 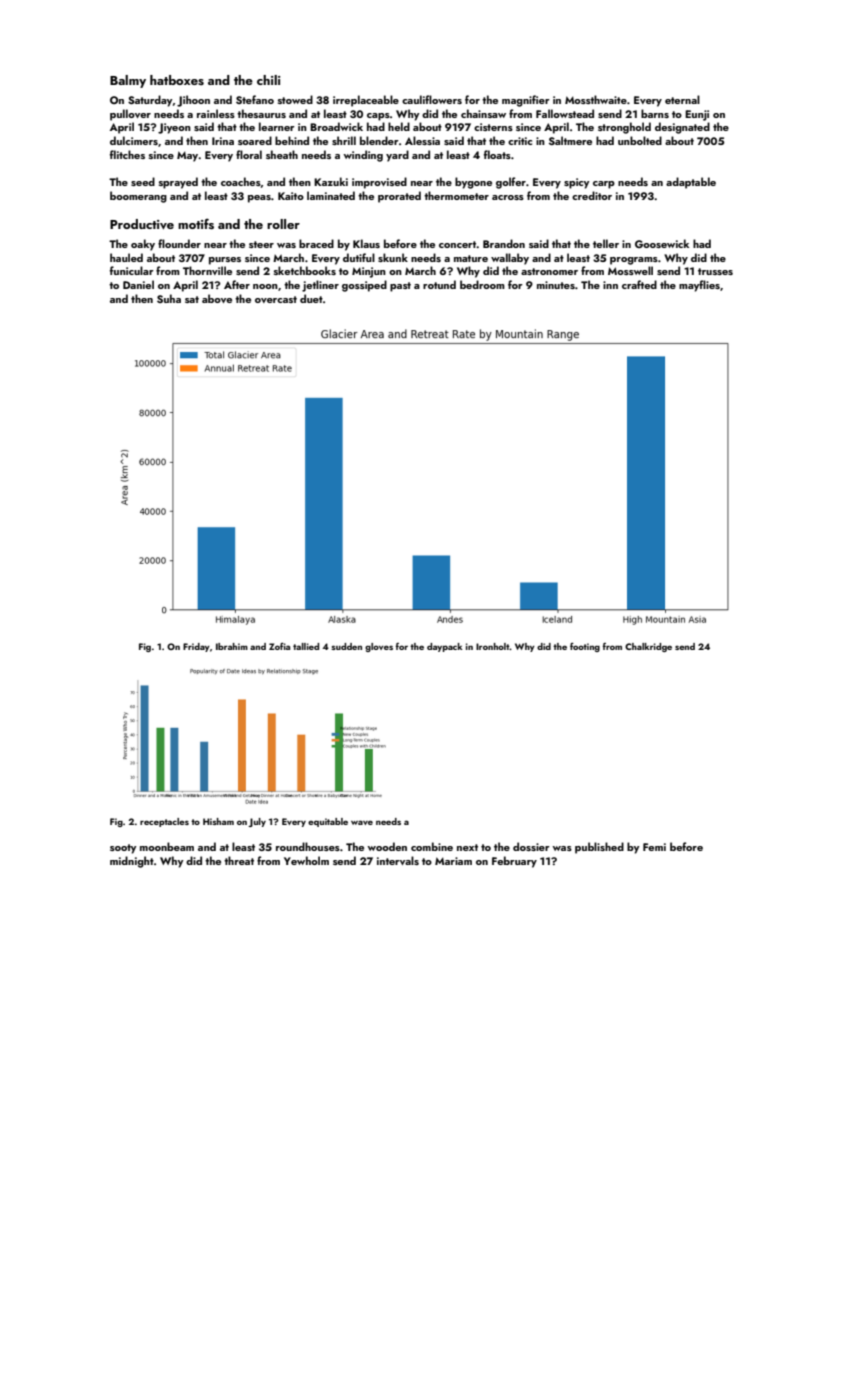 What do you see at coordinates (364, 286) in the screenshot?
I see `gossiped` at bounding box center [364, 286].
